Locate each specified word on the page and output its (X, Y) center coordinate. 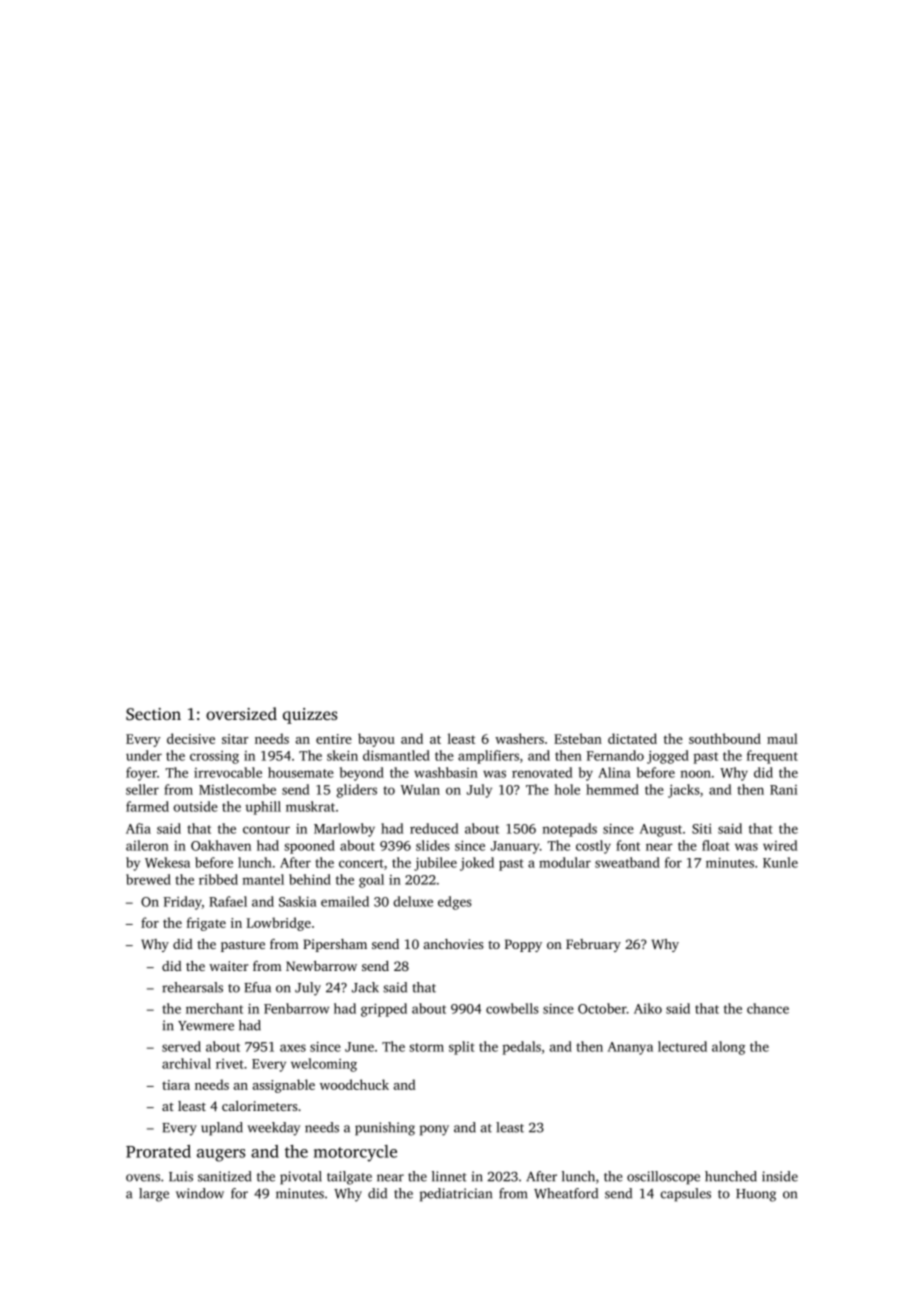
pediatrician (456, 1195)
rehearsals (192, 987)
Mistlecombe (237, 789)
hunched (731, 1176)
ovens (143, 1178)
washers (519, 738)
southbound (725, 738)
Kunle (780, 862)
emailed (345, 901)
